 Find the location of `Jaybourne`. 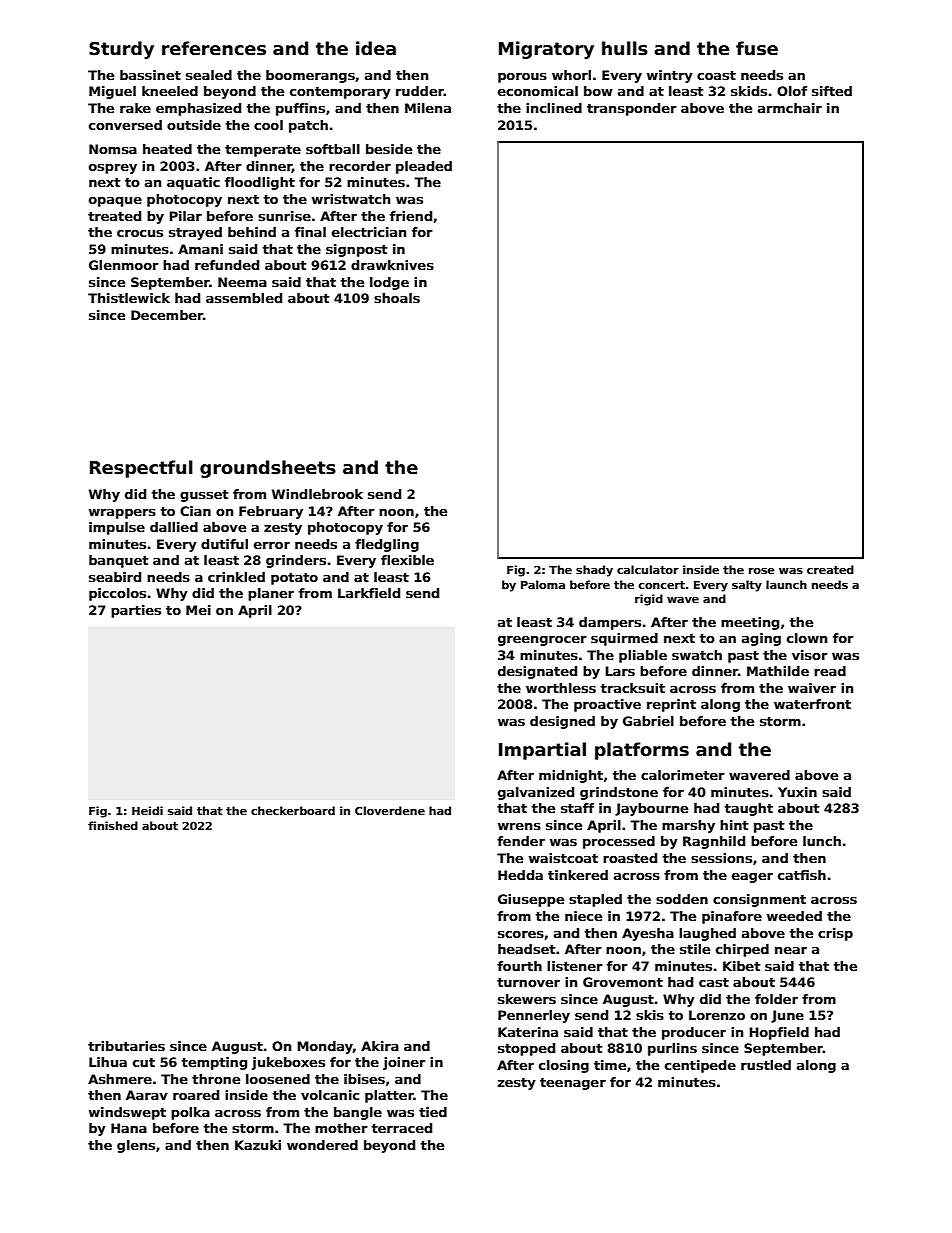

Jaybourne is located at coordinates (651, 809).
